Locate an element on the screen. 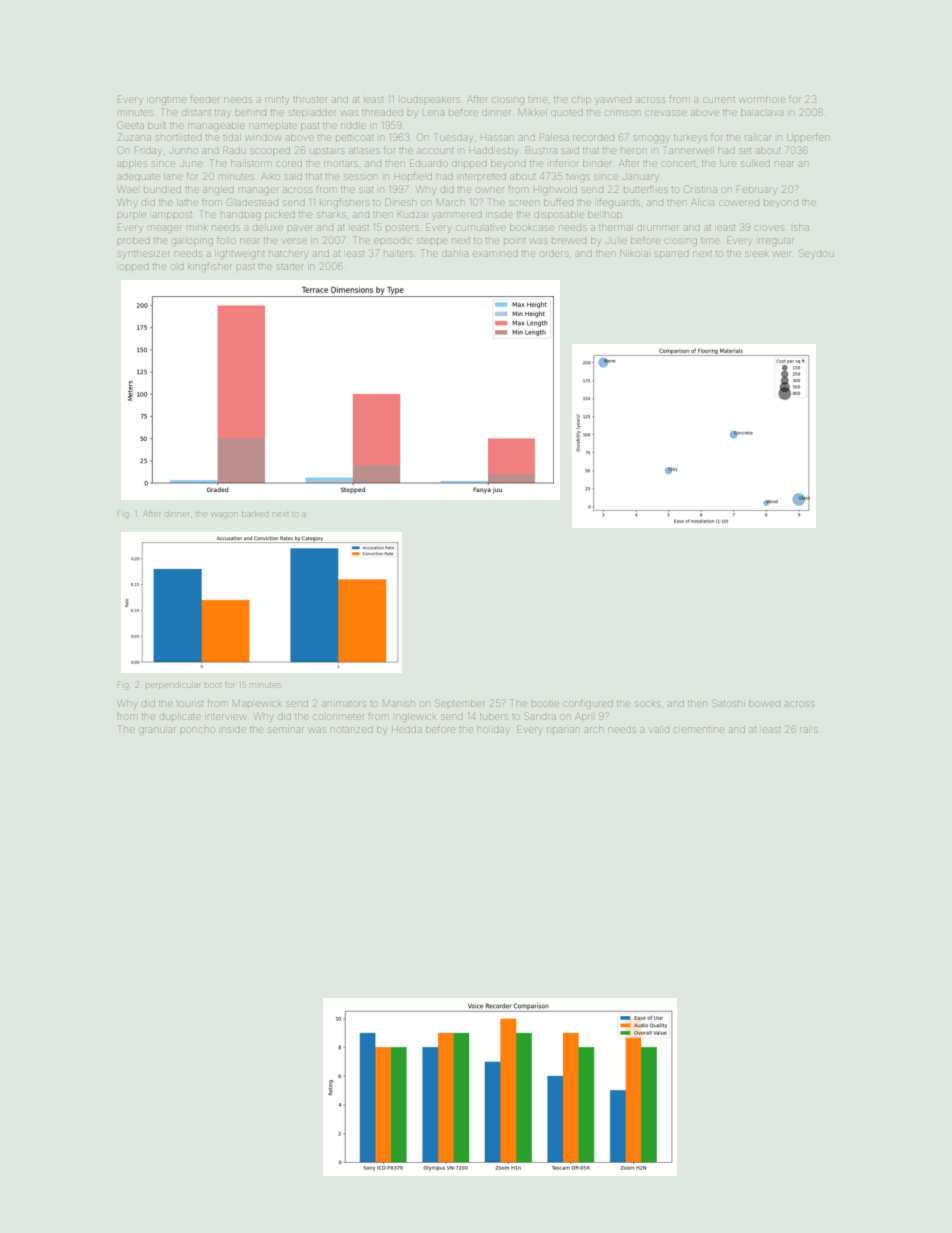 This screenshot has width=952, height=1233. tourist is located at coordinates (190, 704).
